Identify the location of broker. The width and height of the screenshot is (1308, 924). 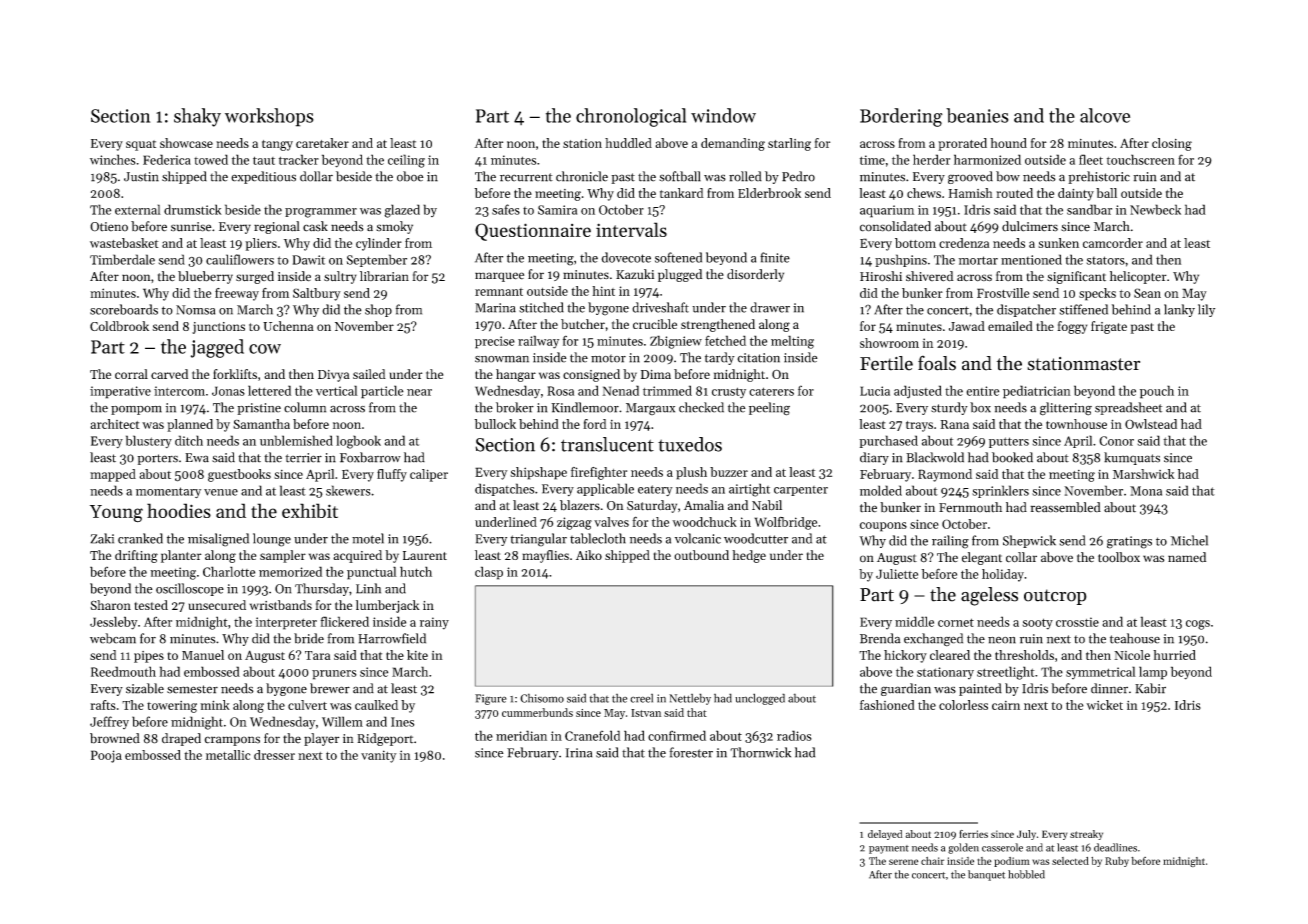
(515, 407).
